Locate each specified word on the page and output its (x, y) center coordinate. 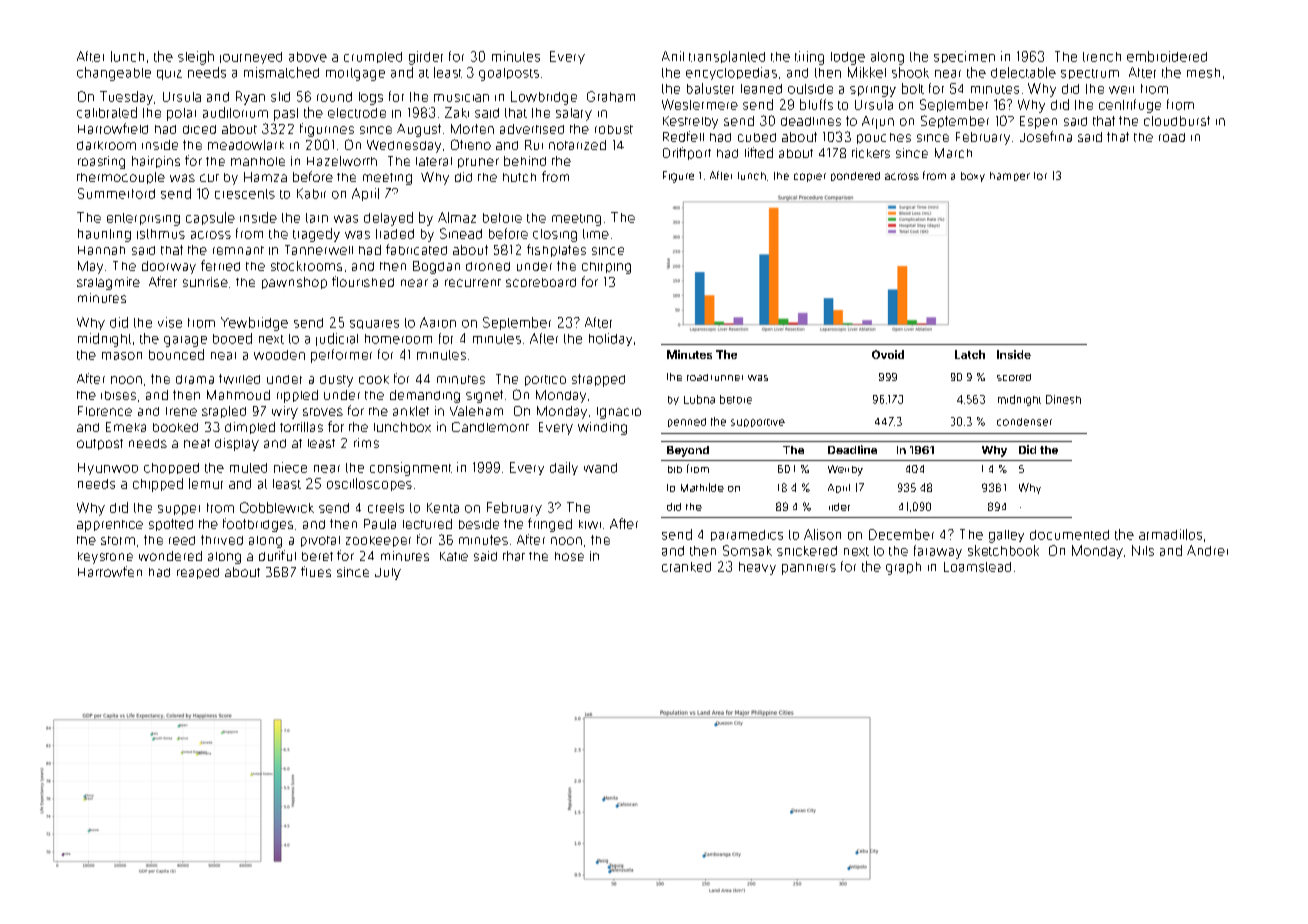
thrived (222, 540)
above (308, 57)
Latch (970, 354)
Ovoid (888, 354)
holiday (610, 339)
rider (839, 507)
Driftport (687, 153)
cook (374, 379)
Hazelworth (342, 161)
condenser (1024, 422)
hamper (1010, 176)
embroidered (1167, 56)
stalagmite (108, 283)
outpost (100, 444)
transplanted (727, 57)
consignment (411, 469)
